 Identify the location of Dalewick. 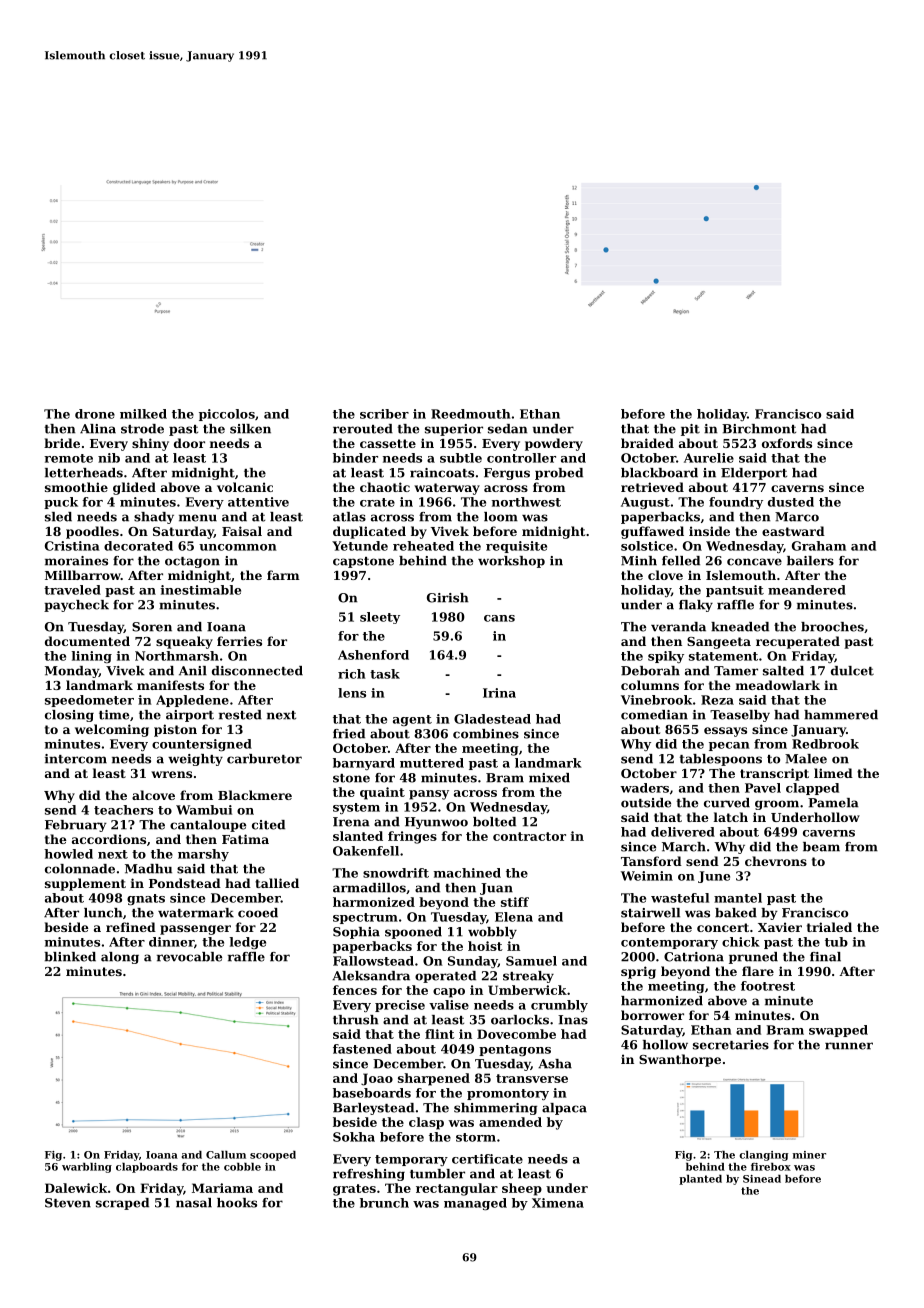
(76, 1188).
